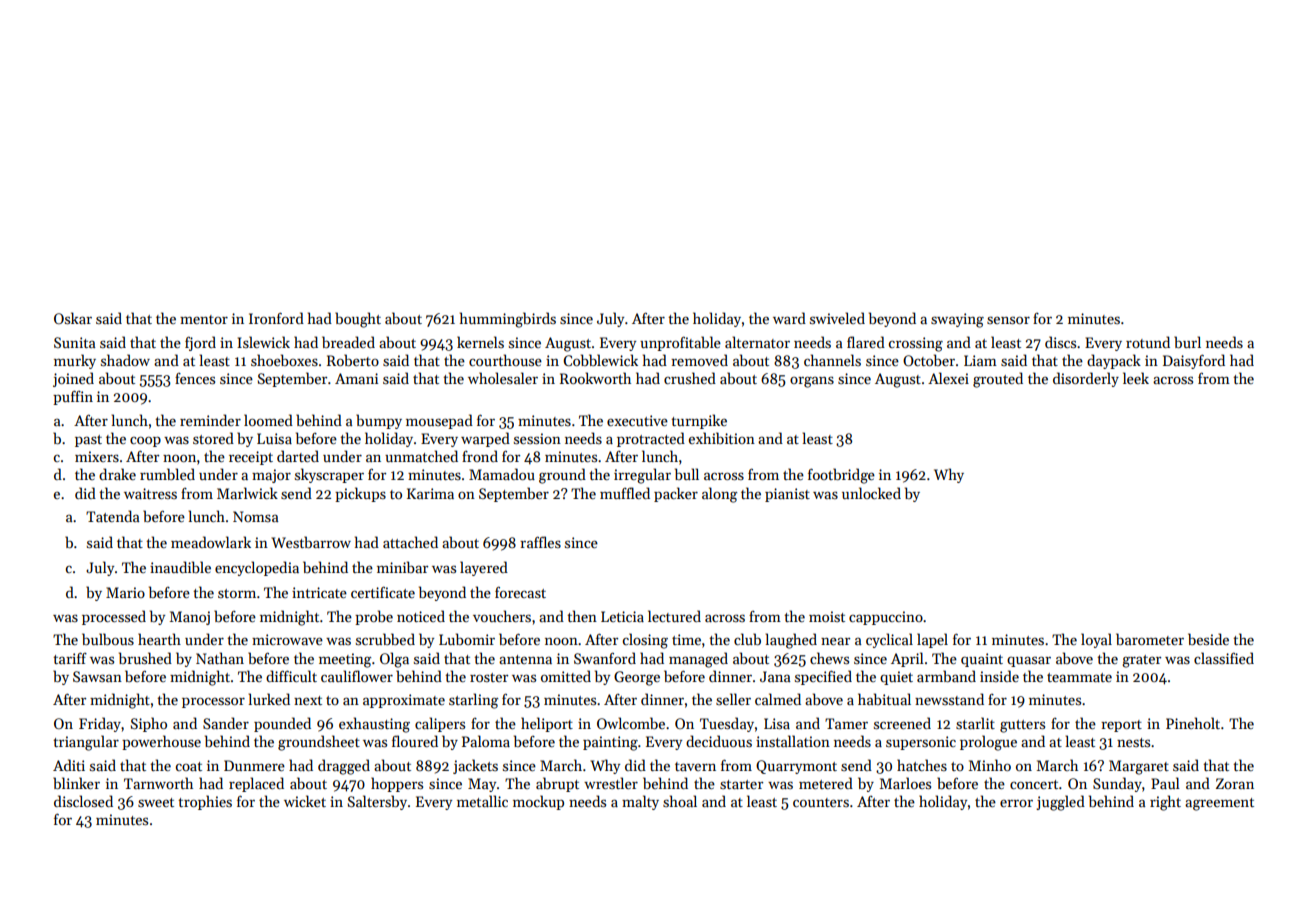 The height and width of the page is (924, 1308). I want to click on bulbous, so click(108, 639).
